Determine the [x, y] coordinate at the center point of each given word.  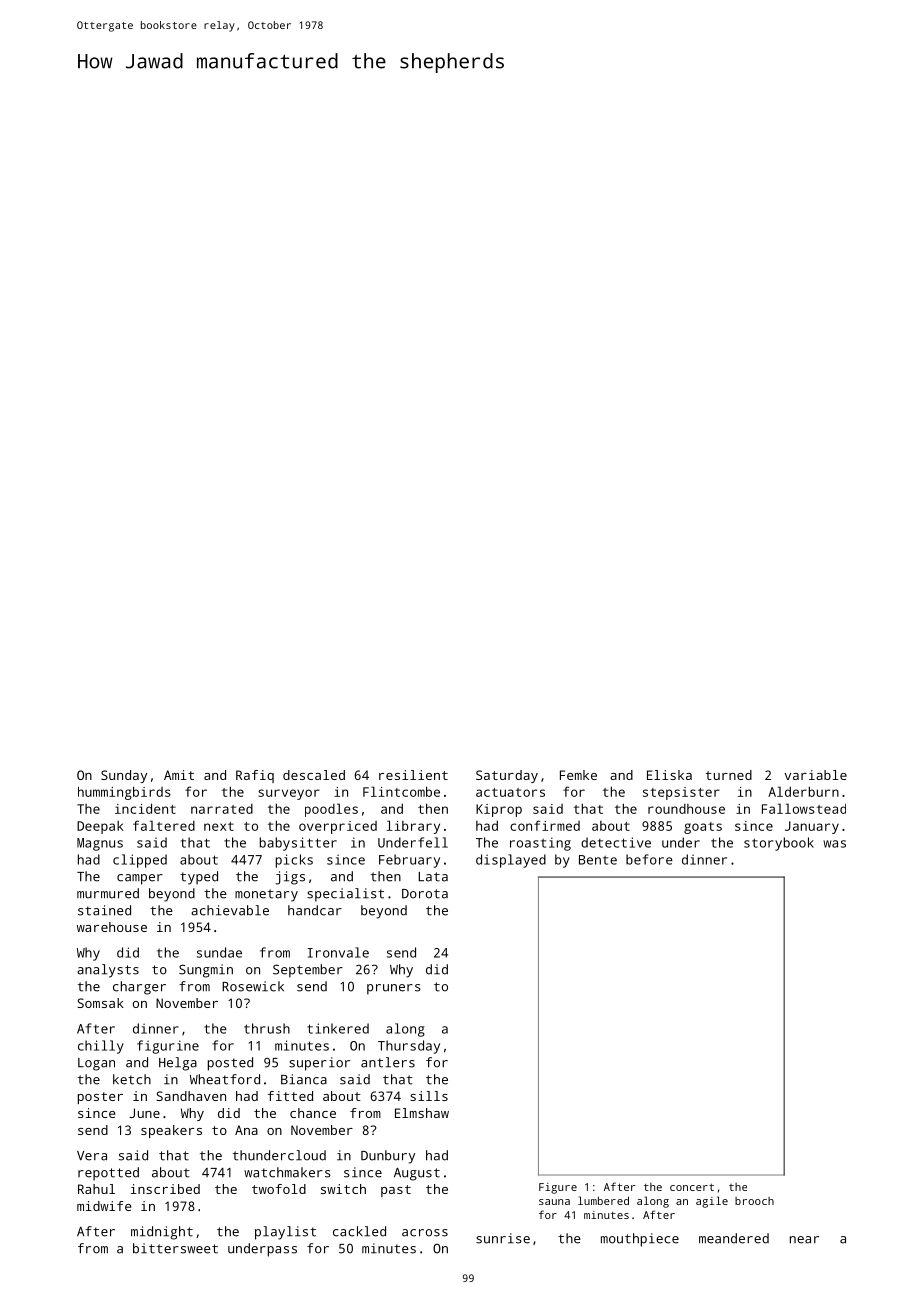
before [649, 859]
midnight [162, 1233]
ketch [132, 1079]
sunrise [503, 1238]
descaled [314, 775]
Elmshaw [422, 1113]
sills [429, 1096]
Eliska [669, 775]
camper [140, 879]
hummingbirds [124, 793]
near [804, 1240]
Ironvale [338, 952]
